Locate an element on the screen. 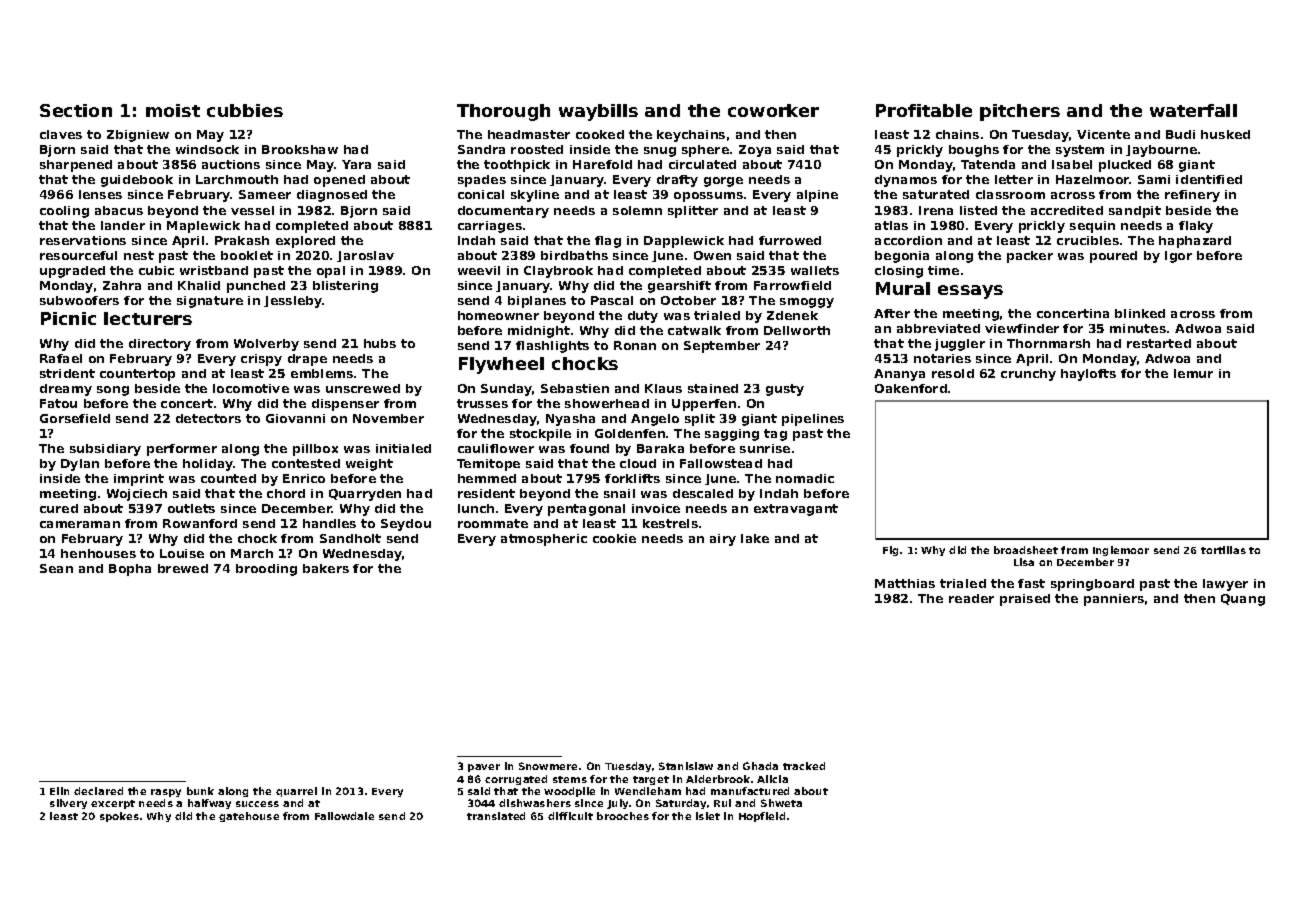 The image size is (1308, 924). coworker is located at coordinates (773, 110).
